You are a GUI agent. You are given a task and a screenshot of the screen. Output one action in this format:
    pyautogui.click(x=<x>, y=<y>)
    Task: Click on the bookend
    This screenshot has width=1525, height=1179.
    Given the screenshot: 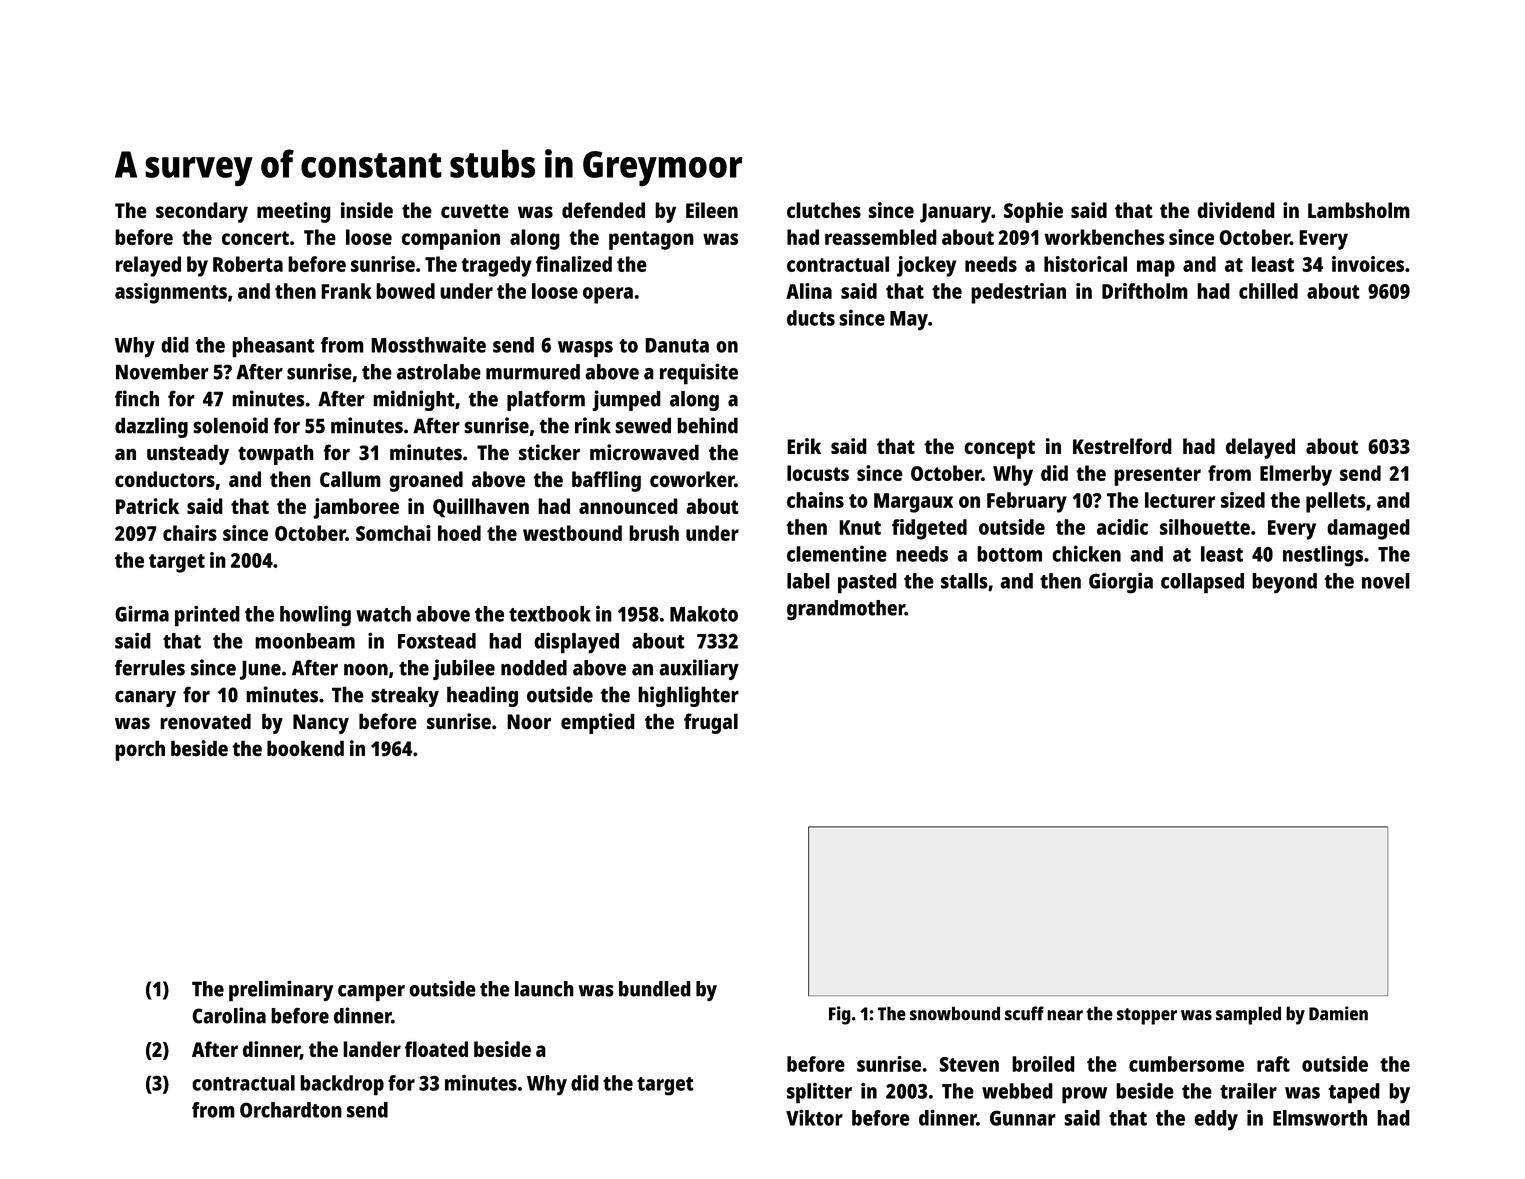 What is the action you would take?
    pyautogui.click(x=305, y=748)
